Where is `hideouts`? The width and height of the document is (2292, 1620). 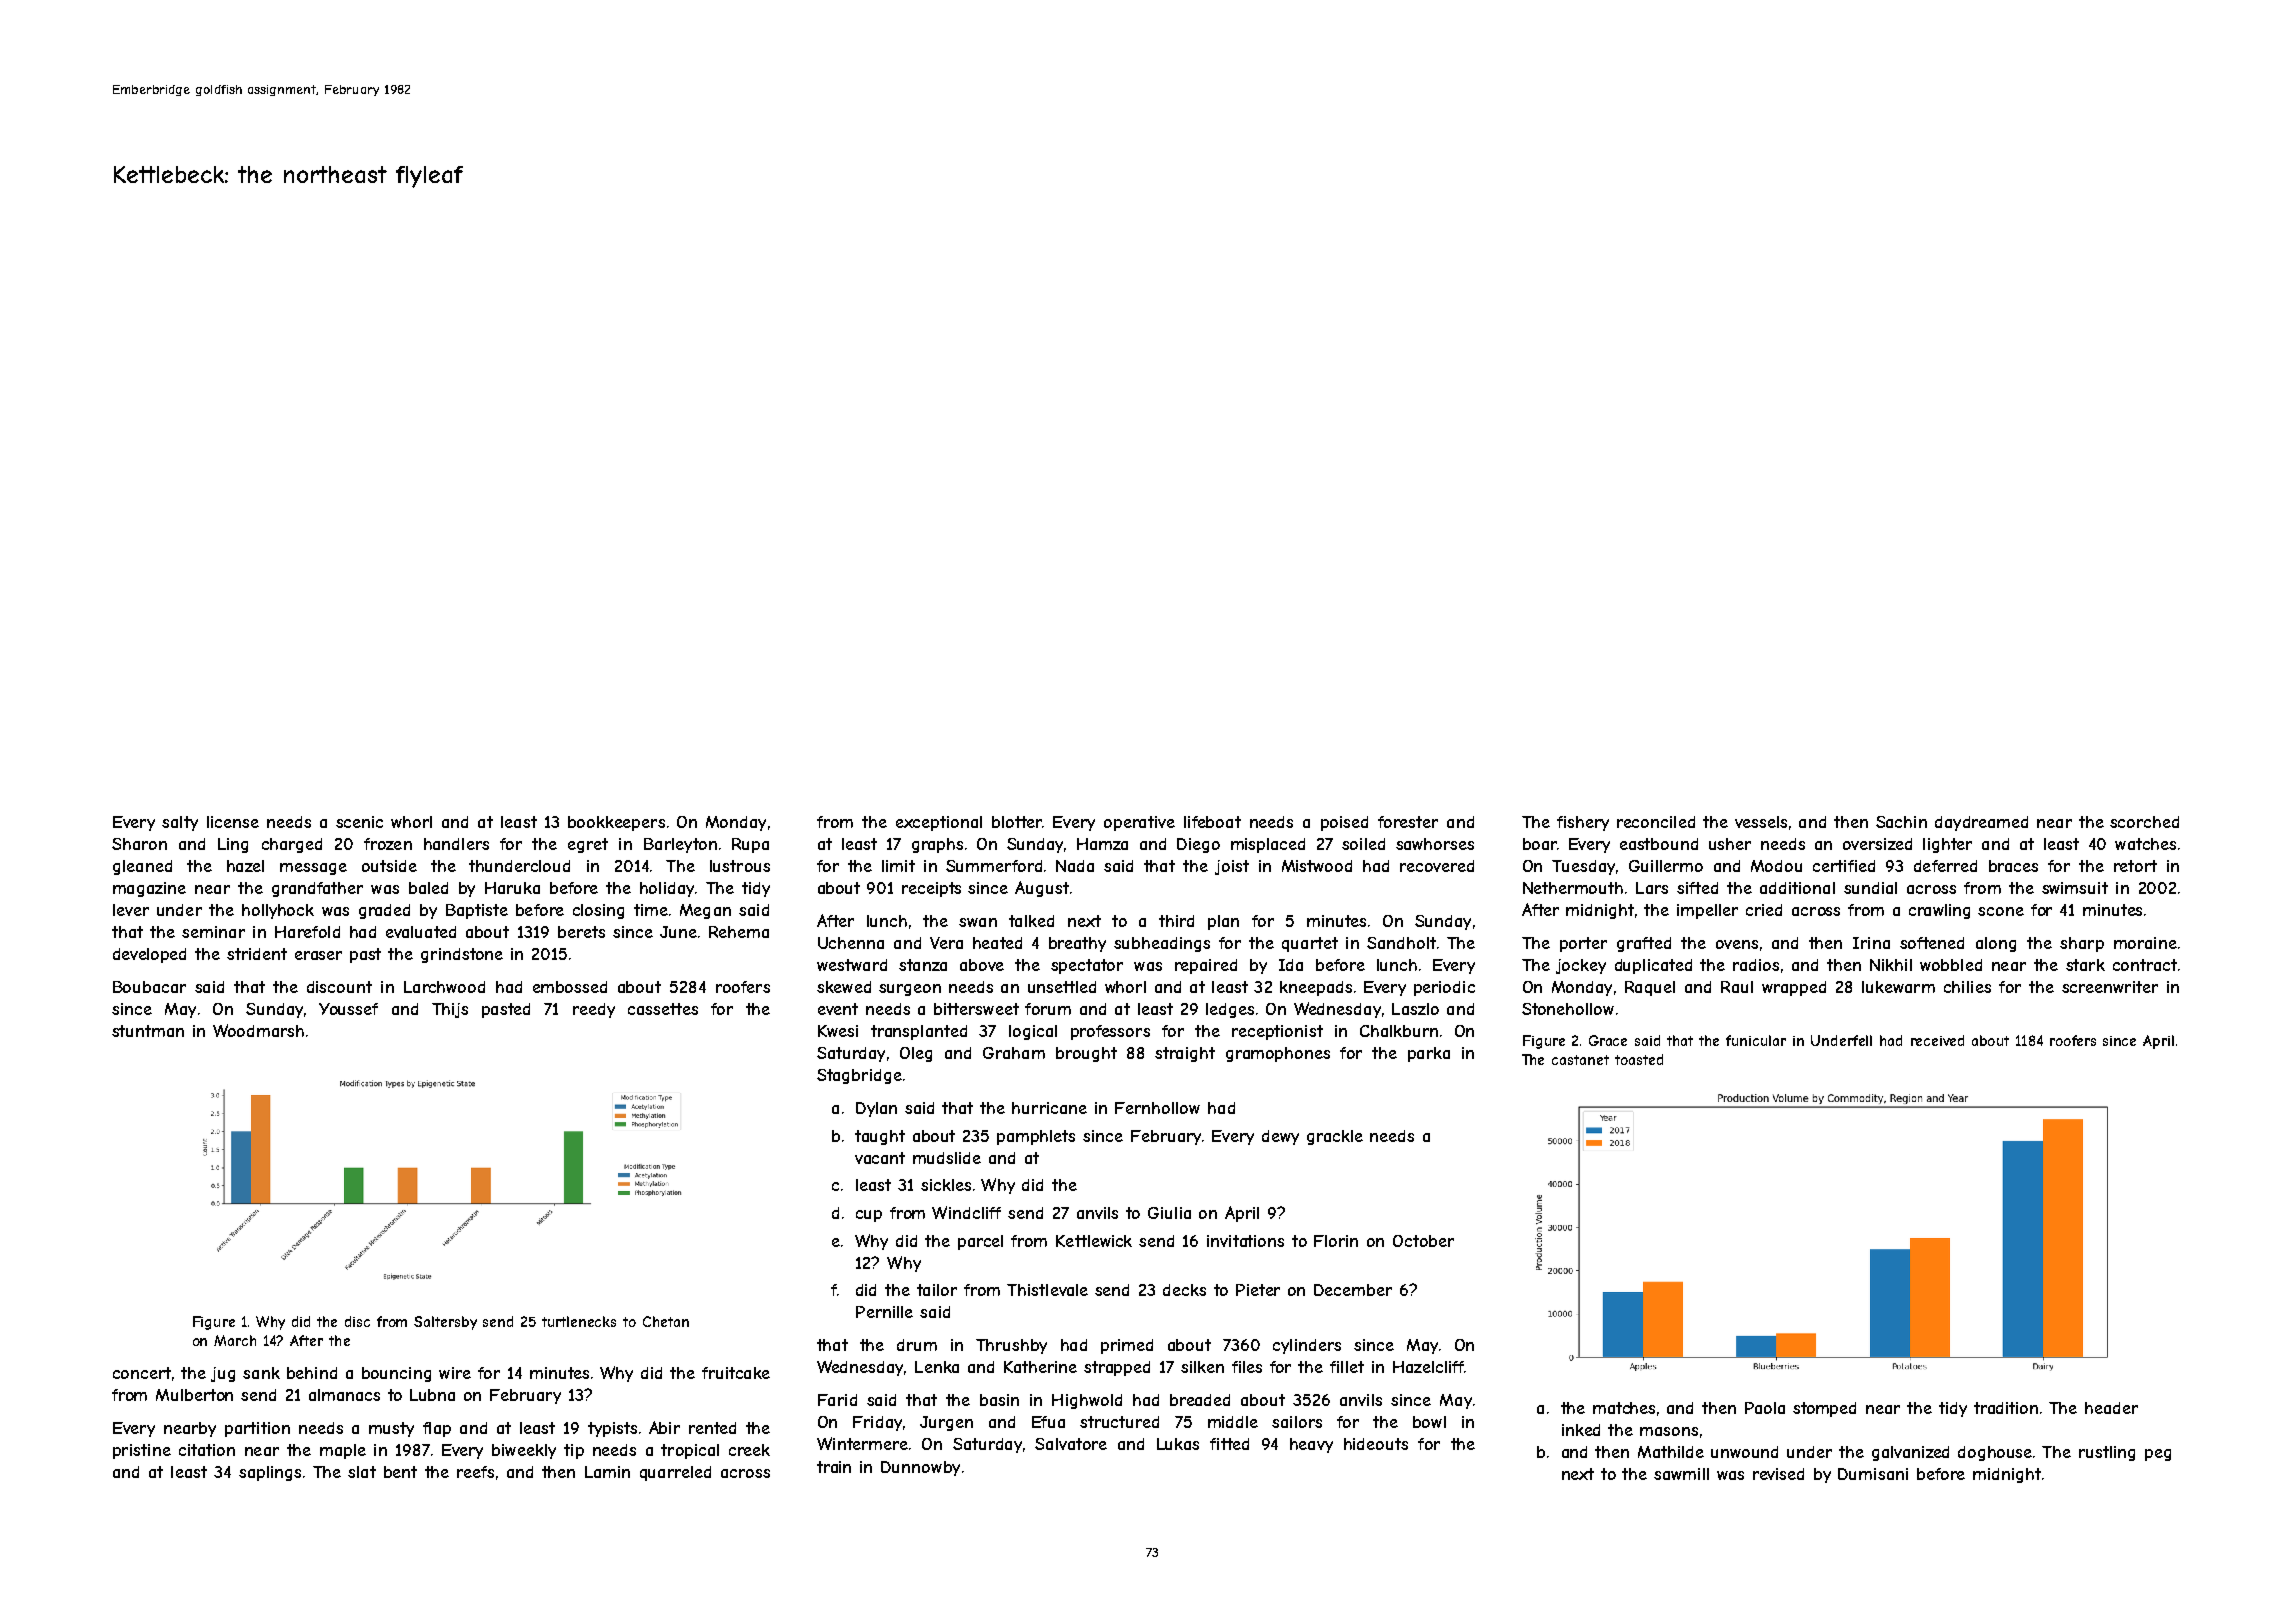 hideouts is located at coordinates (1376, 1444).
